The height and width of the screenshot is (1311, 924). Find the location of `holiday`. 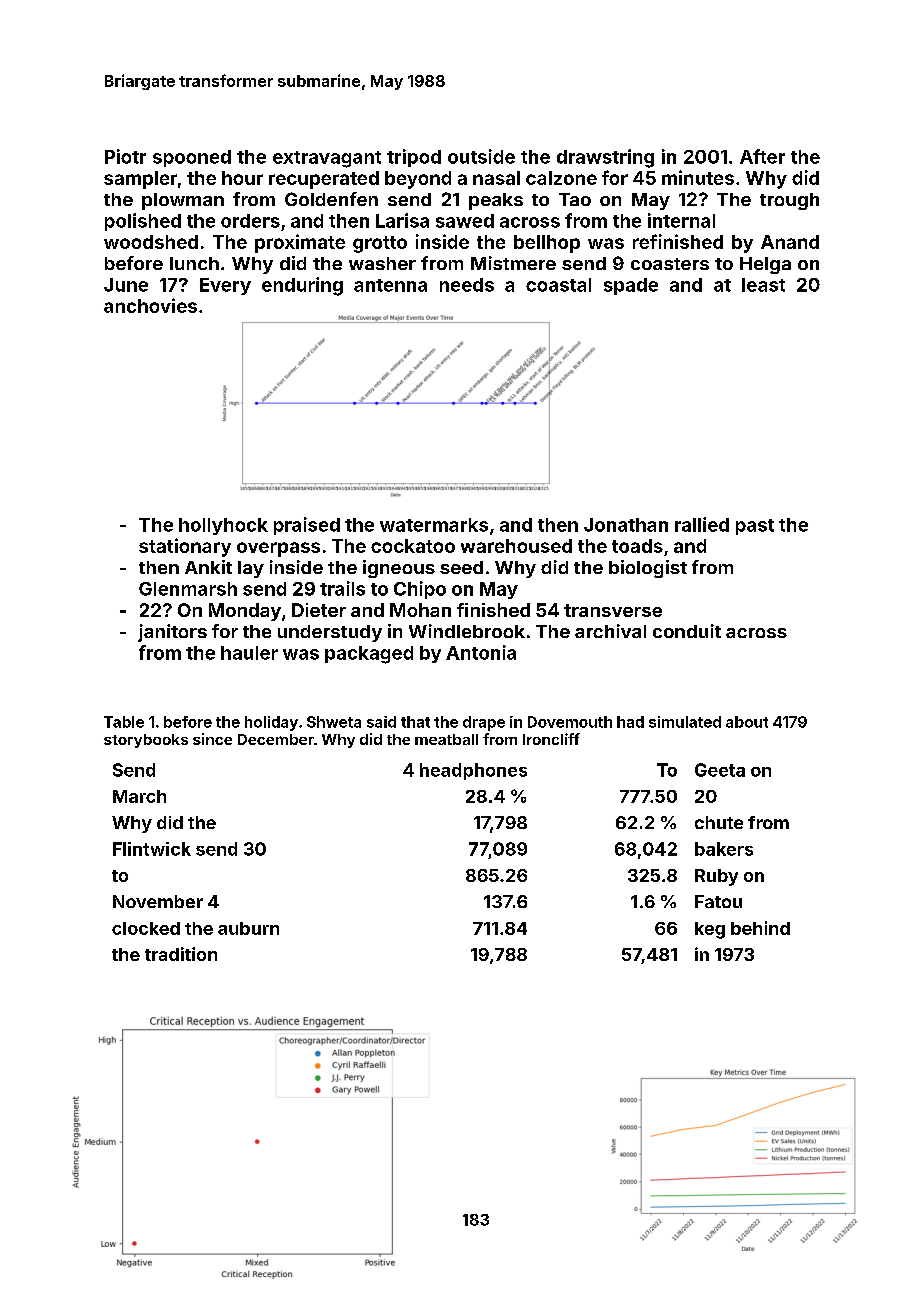

holiday is located at coordinates (271, 723).
